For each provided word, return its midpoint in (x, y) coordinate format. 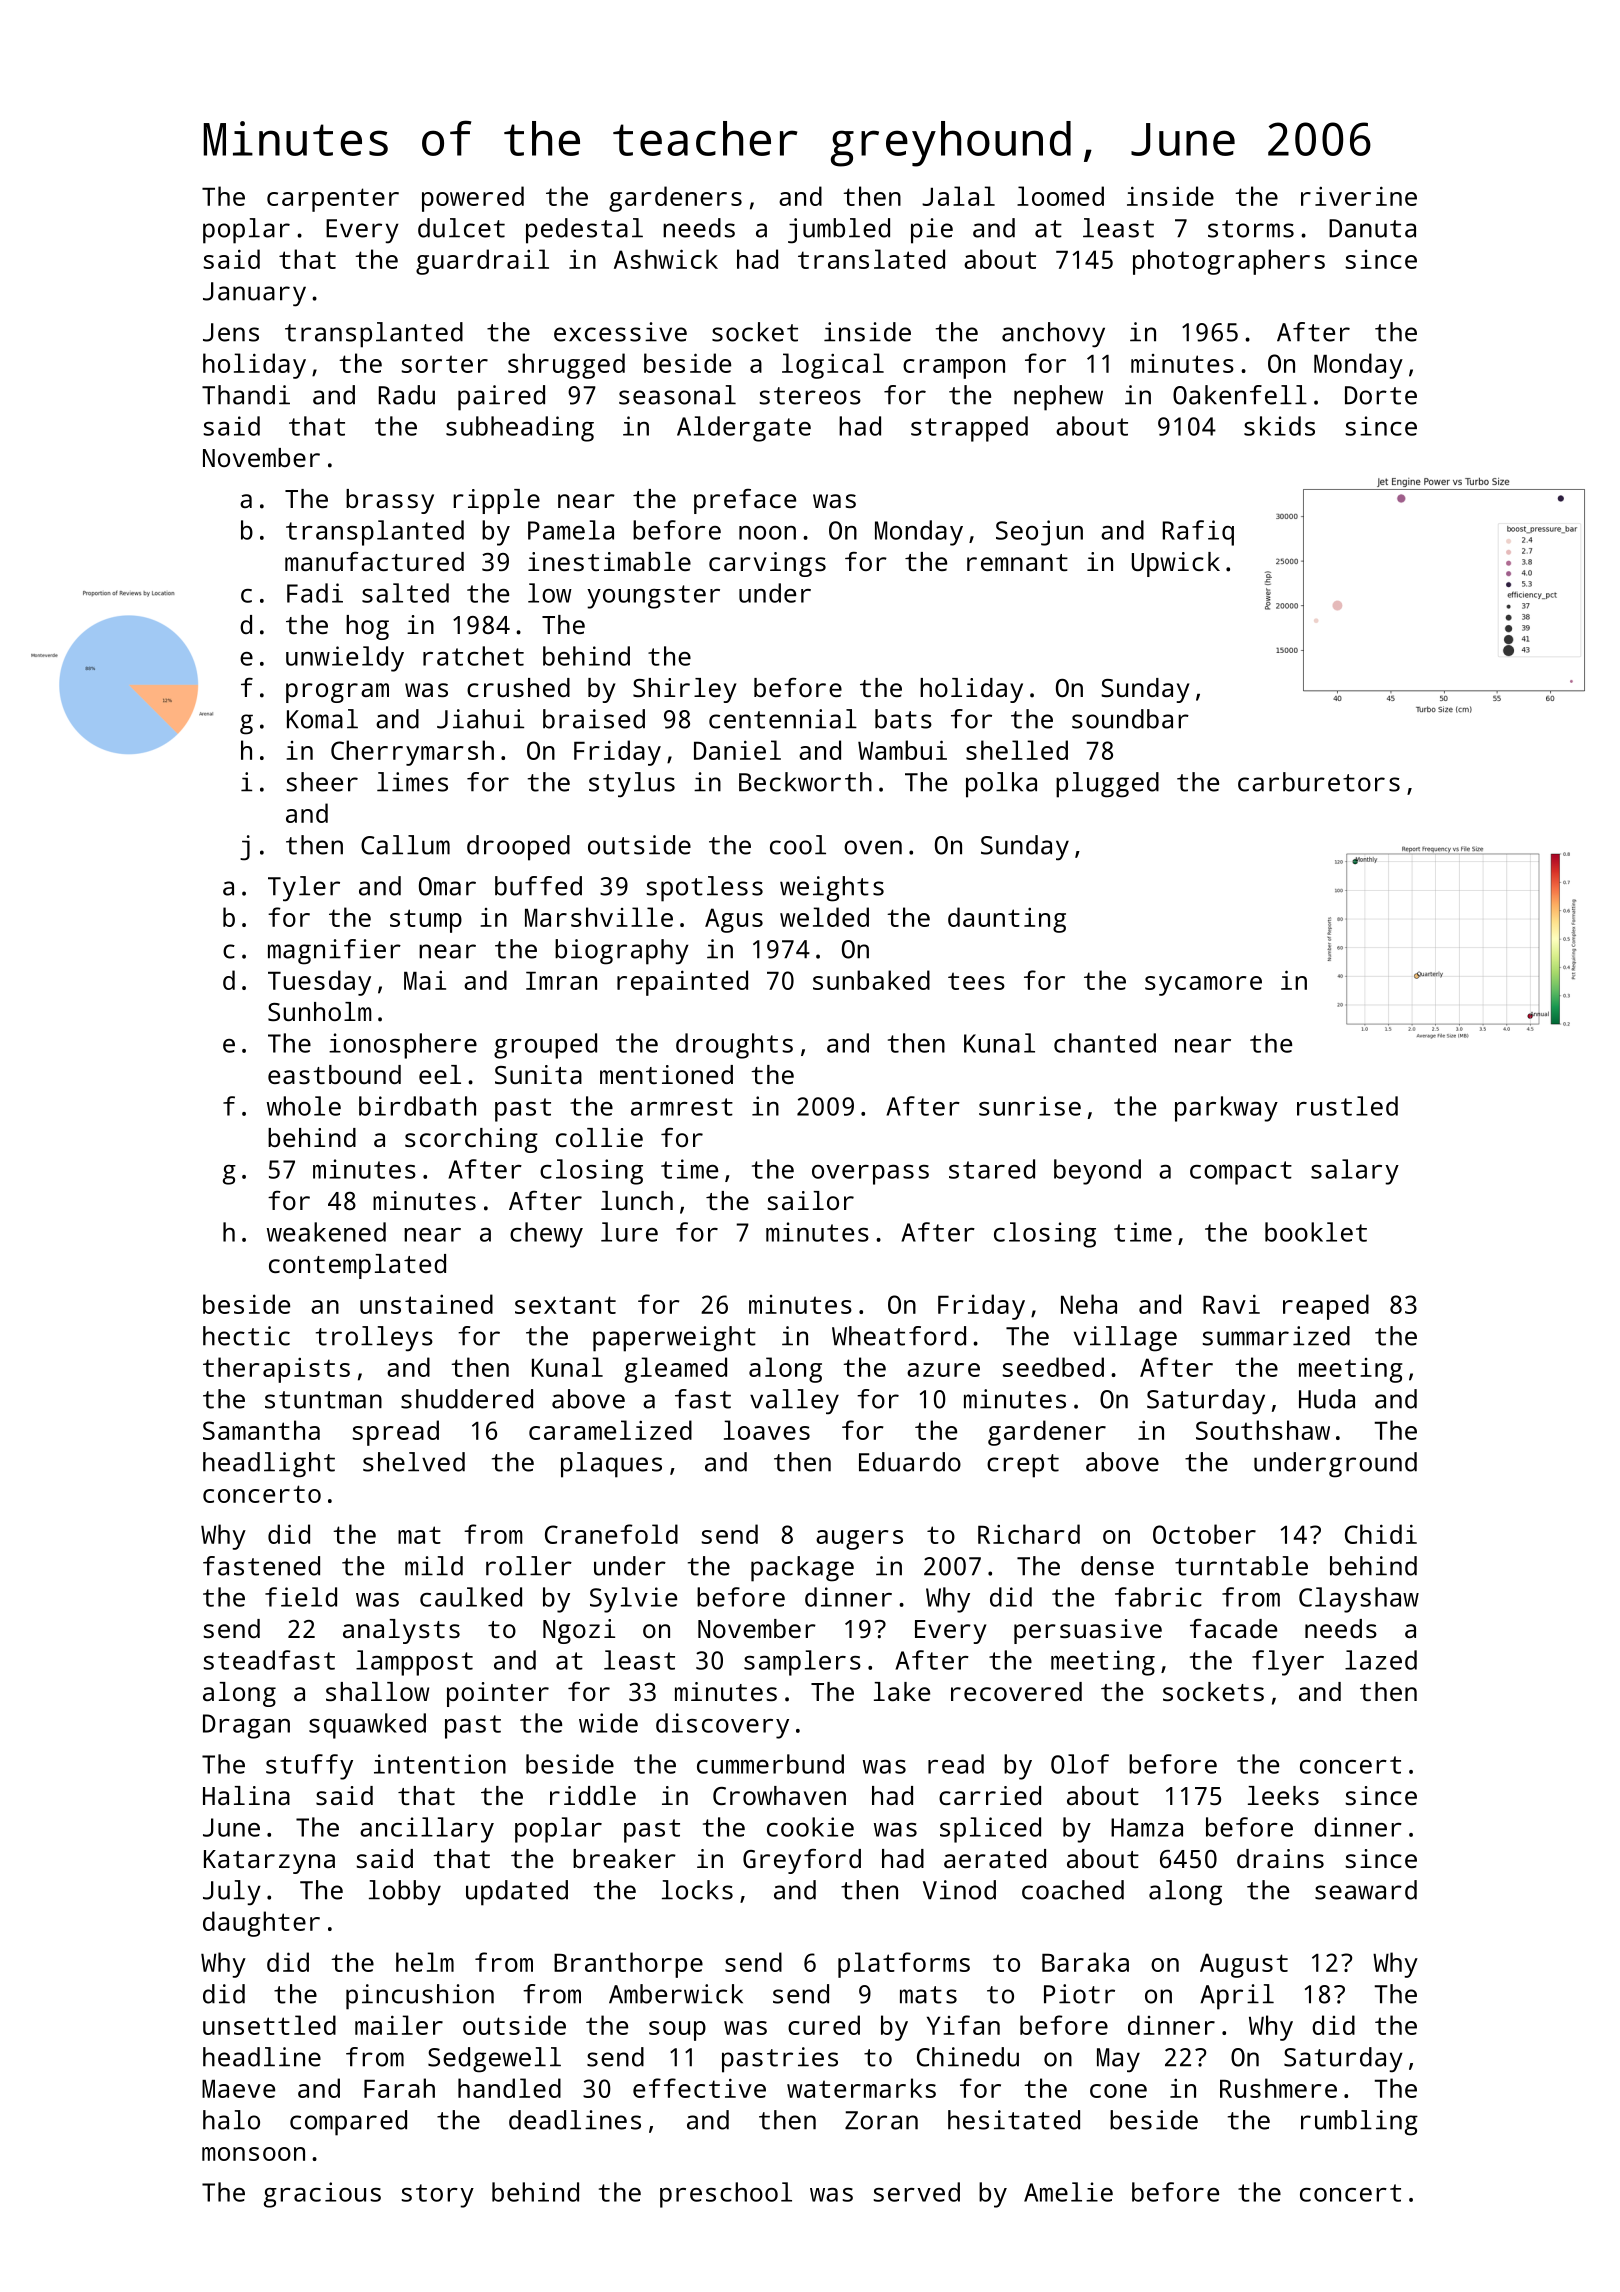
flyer (1288, 1663)
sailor (810, 1200)
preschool (726, 2195)
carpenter (333, 200)
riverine (1359, 196)
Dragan (246, 1726)
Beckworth (805, 782)
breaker (624, 1858)
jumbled (839, 231)
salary (1355, 1172)
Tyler (304, 889)
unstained (426, 1304)
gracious (322, 2195)
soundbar (1130, 719)
